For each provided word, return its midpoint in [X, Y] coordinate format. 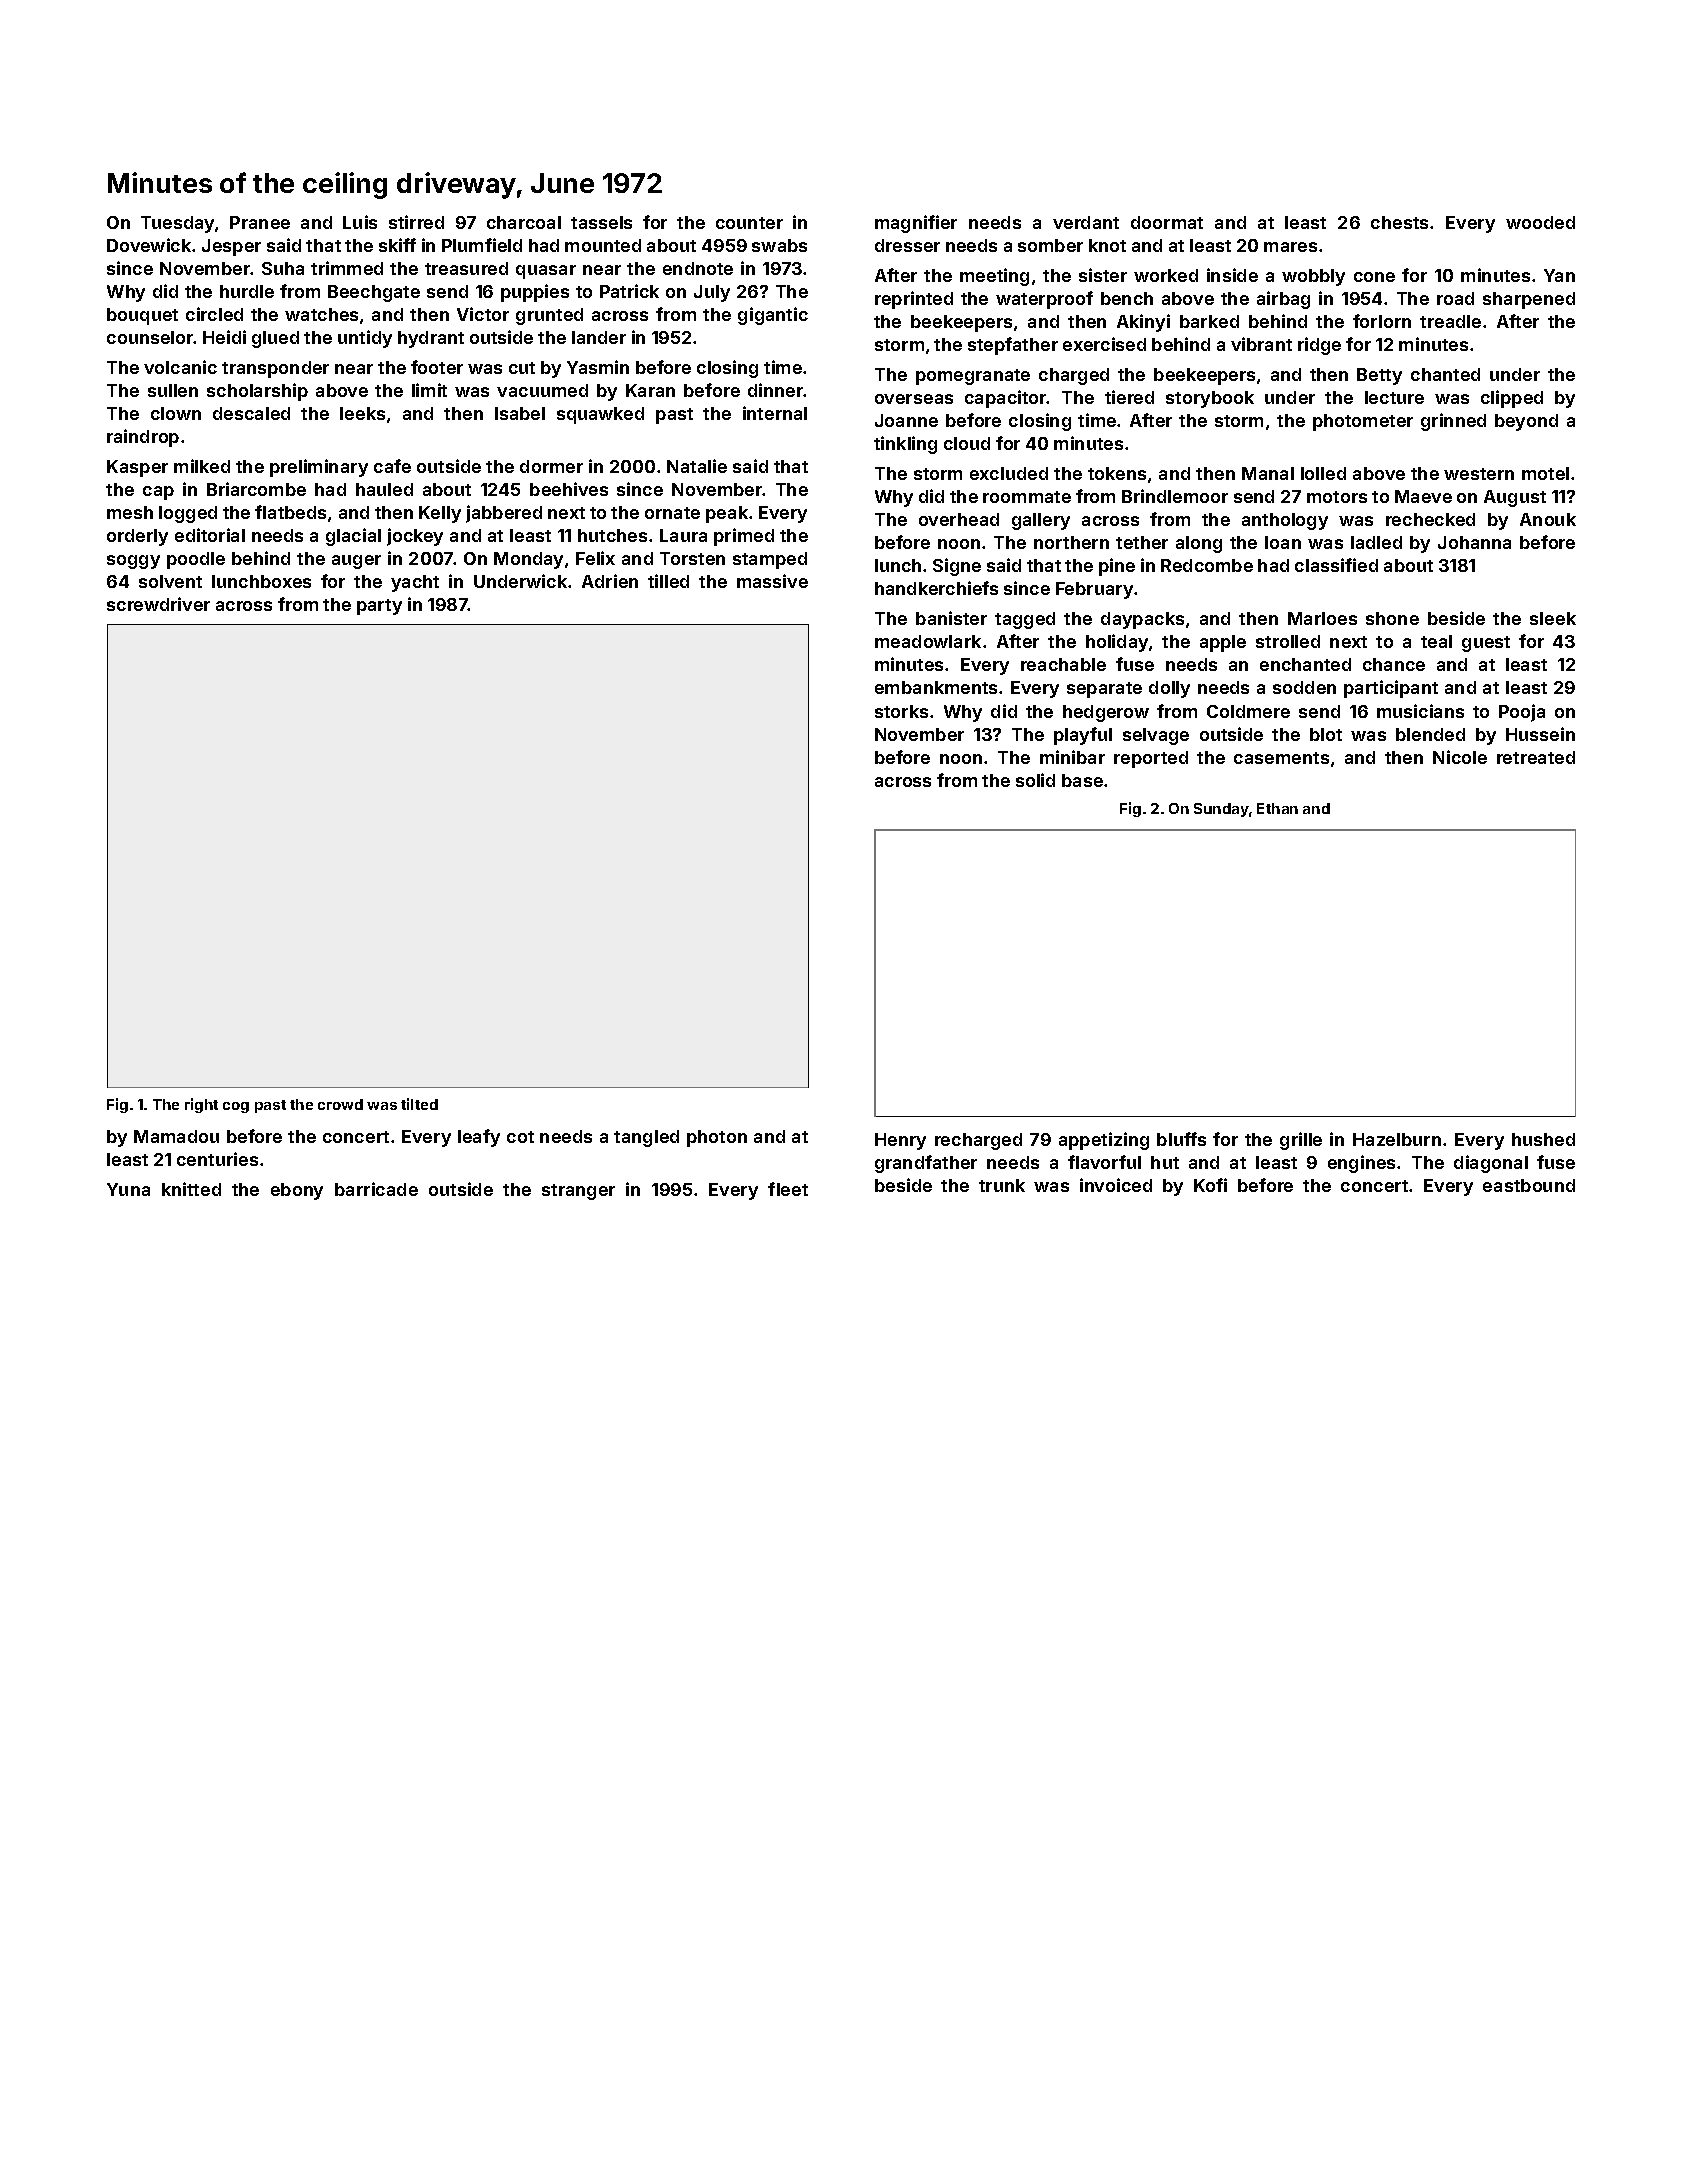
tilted [419, 1104]
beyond [1526, 422]
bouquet [142, 316]
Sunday [1221, 810]
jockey [415, 537]
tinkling [905, 445]
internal [775, 413]
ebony [297, 1191]
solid [1035, 780]
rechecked [1430, 519]
